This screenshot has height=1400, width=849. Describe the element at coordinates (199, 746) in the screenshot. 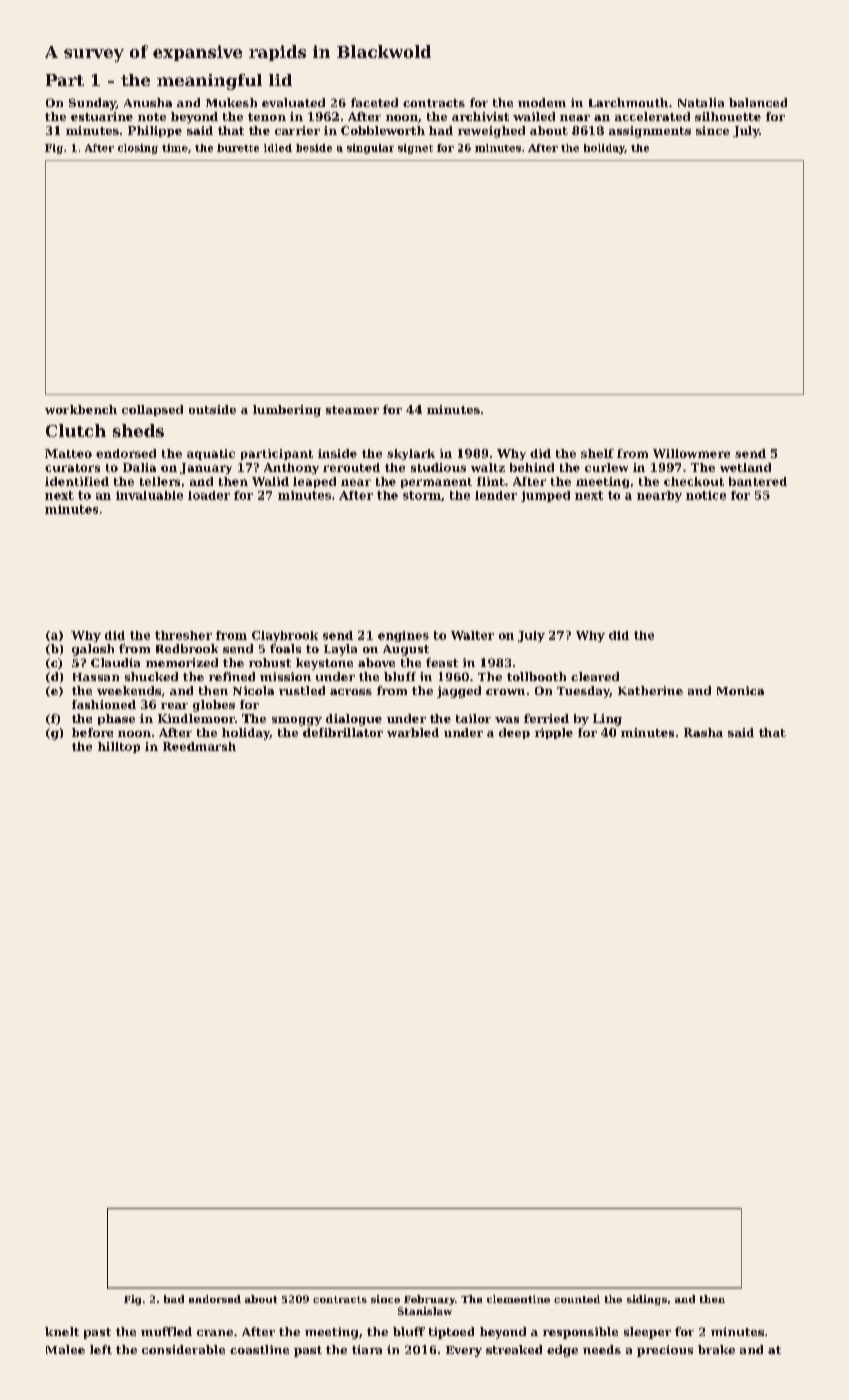

I see `Reedmarsh` at that location.
